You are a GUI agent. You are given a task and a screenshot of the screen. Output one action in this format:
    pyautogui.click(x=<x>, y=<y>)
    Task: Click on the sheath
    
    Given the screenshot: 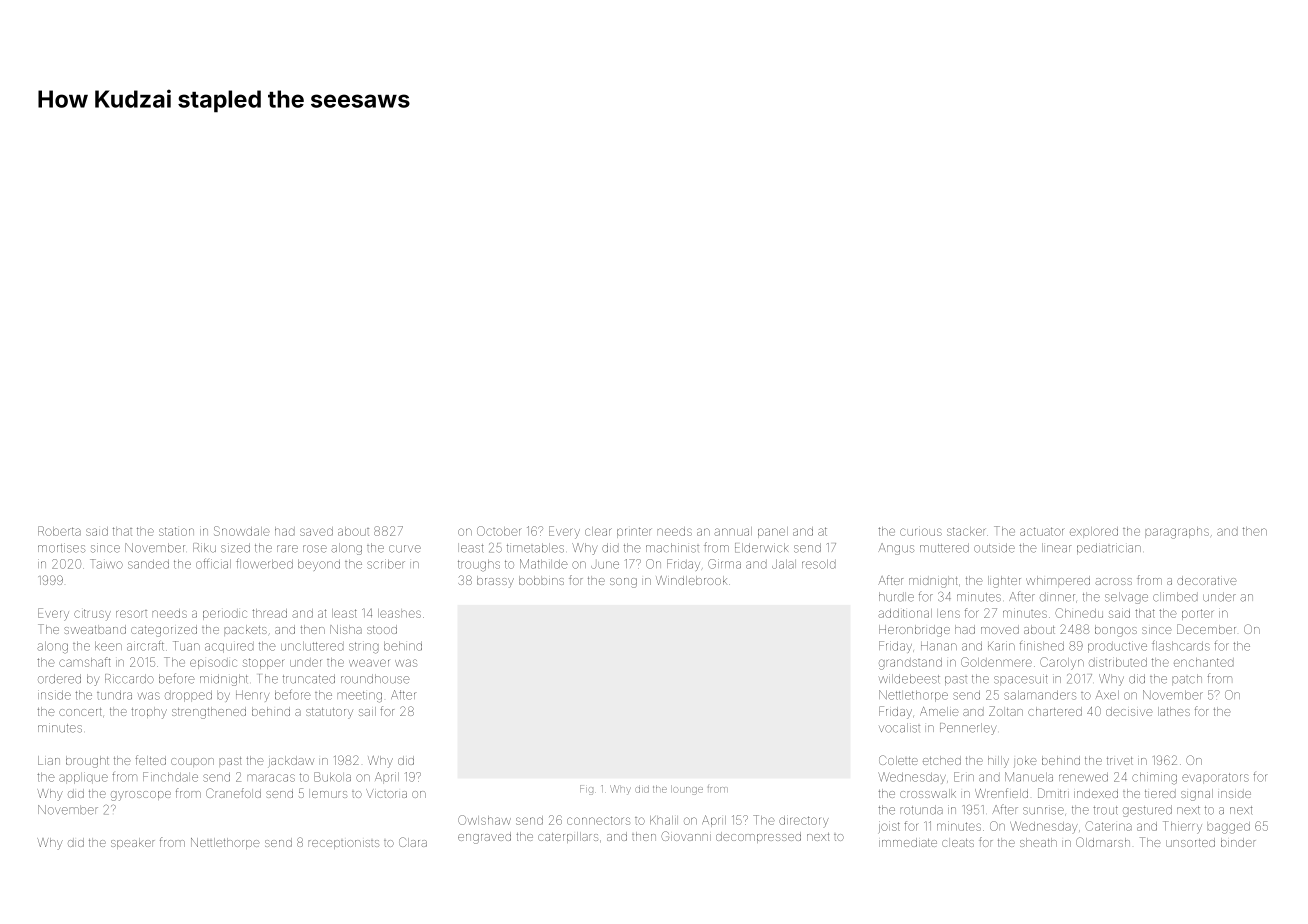 What is the action you would take?
    pyautogui.click(x=1038, y=842)
